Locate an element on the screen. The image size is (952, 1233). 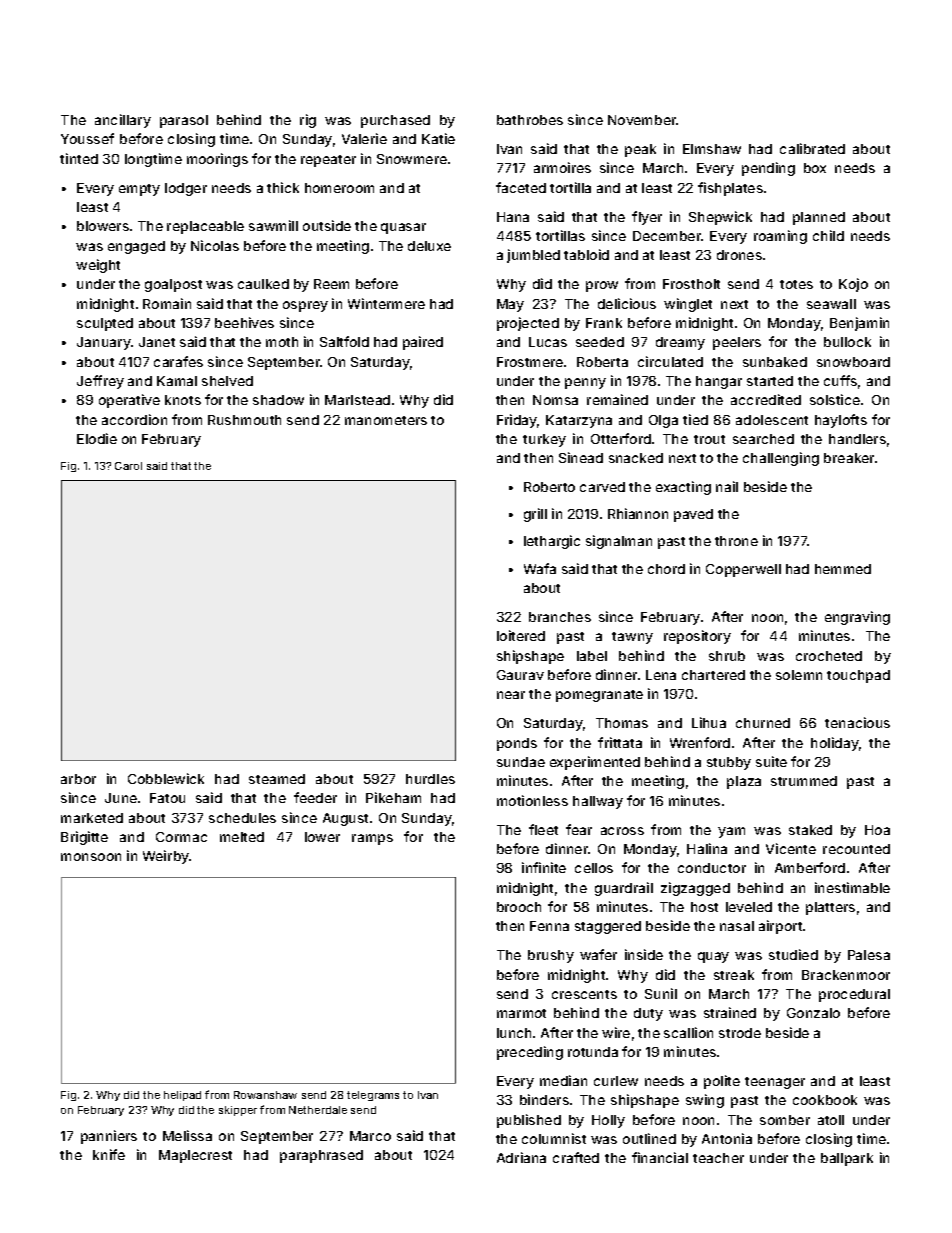
bathrobes is located at coordinates (530, 120).
